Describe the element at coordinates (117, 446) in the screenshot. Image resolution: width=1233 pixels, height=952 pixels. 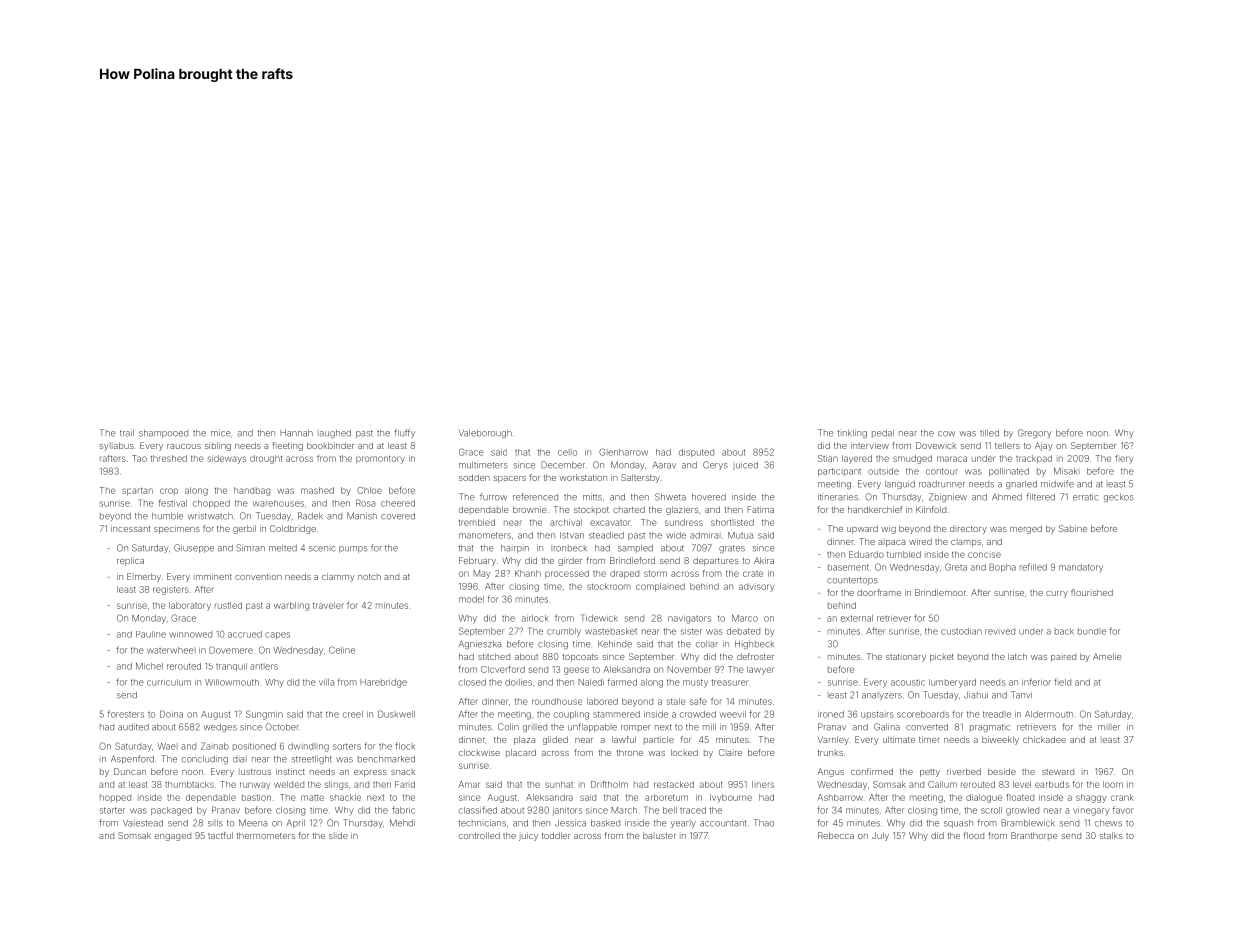
I see `syllabus` at that location.
